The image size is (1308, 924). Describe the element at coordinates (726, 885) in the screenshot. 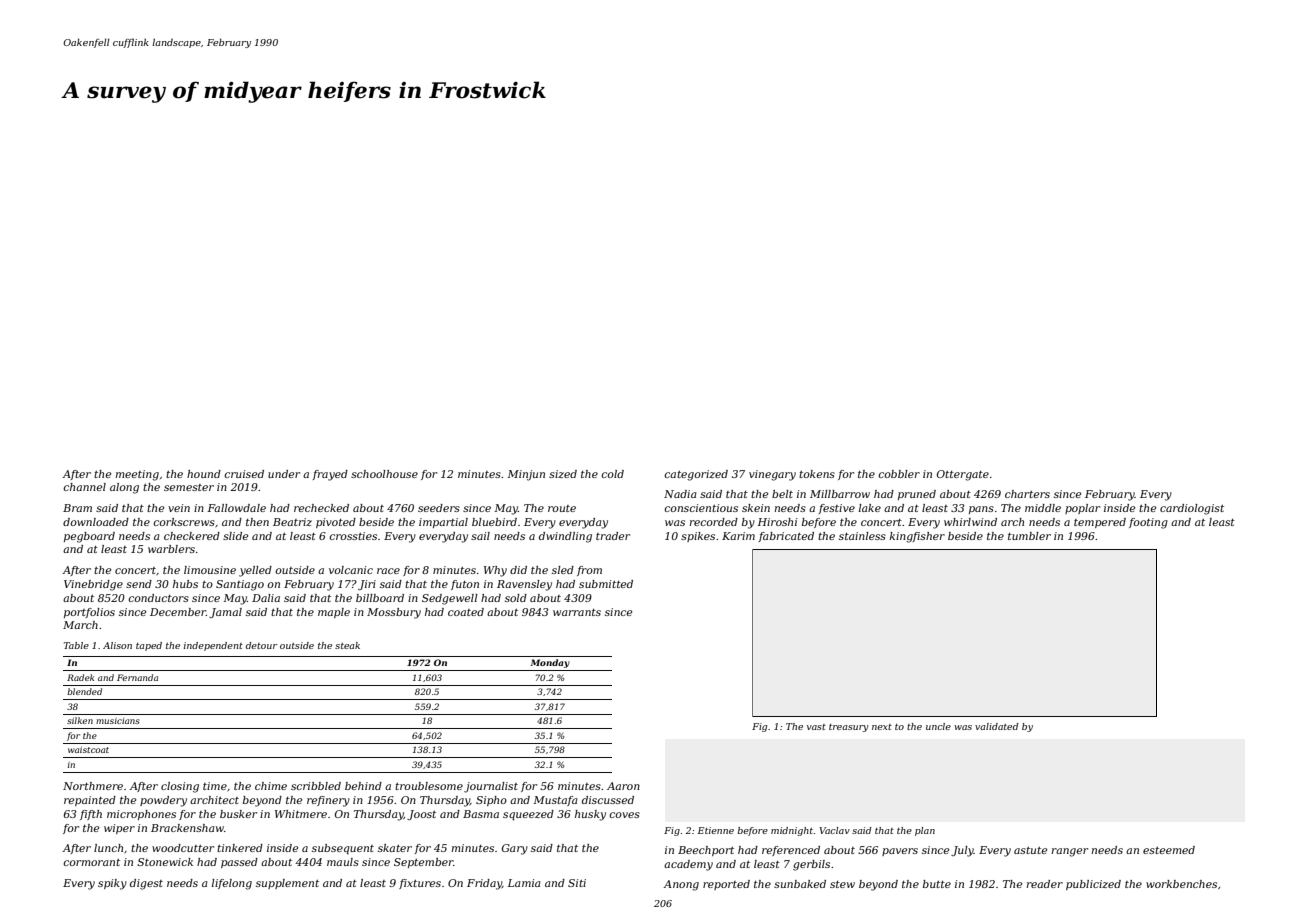

I see `reported` at that location.
